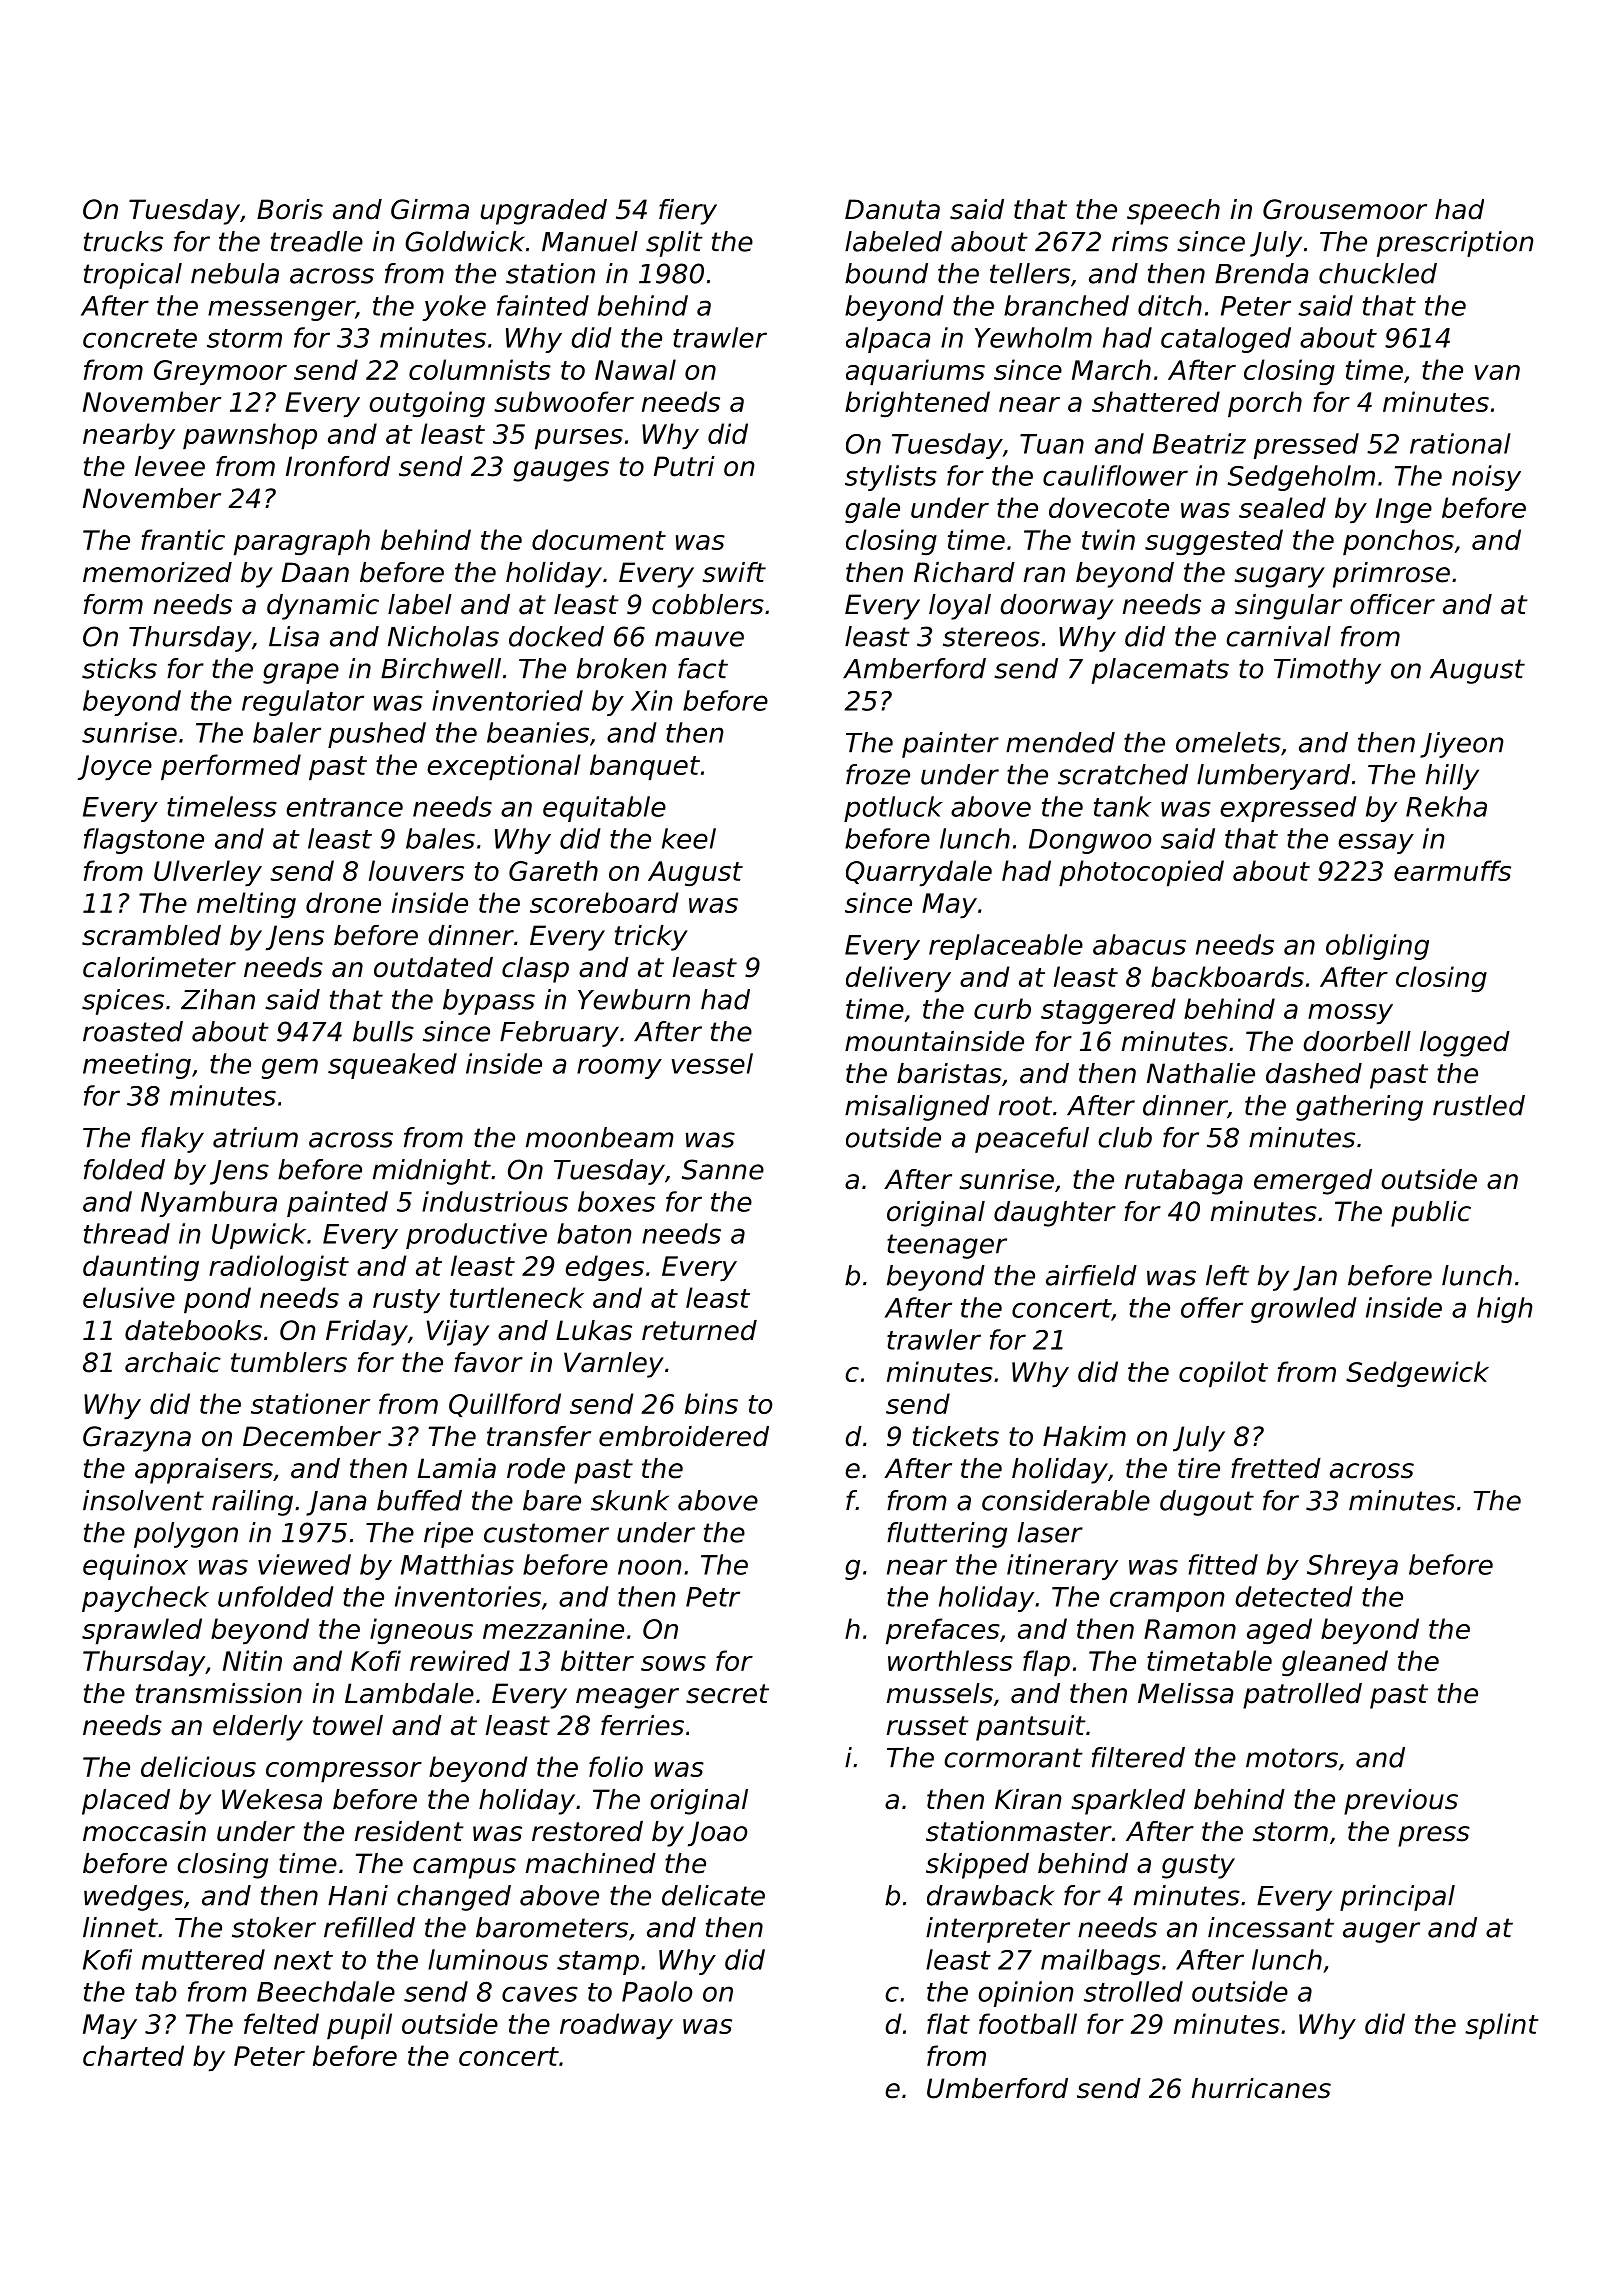 This image has height=2292, width=1620. Describe the element at coordinates (1404, 510) in the image. I see `Inge` at that location.
